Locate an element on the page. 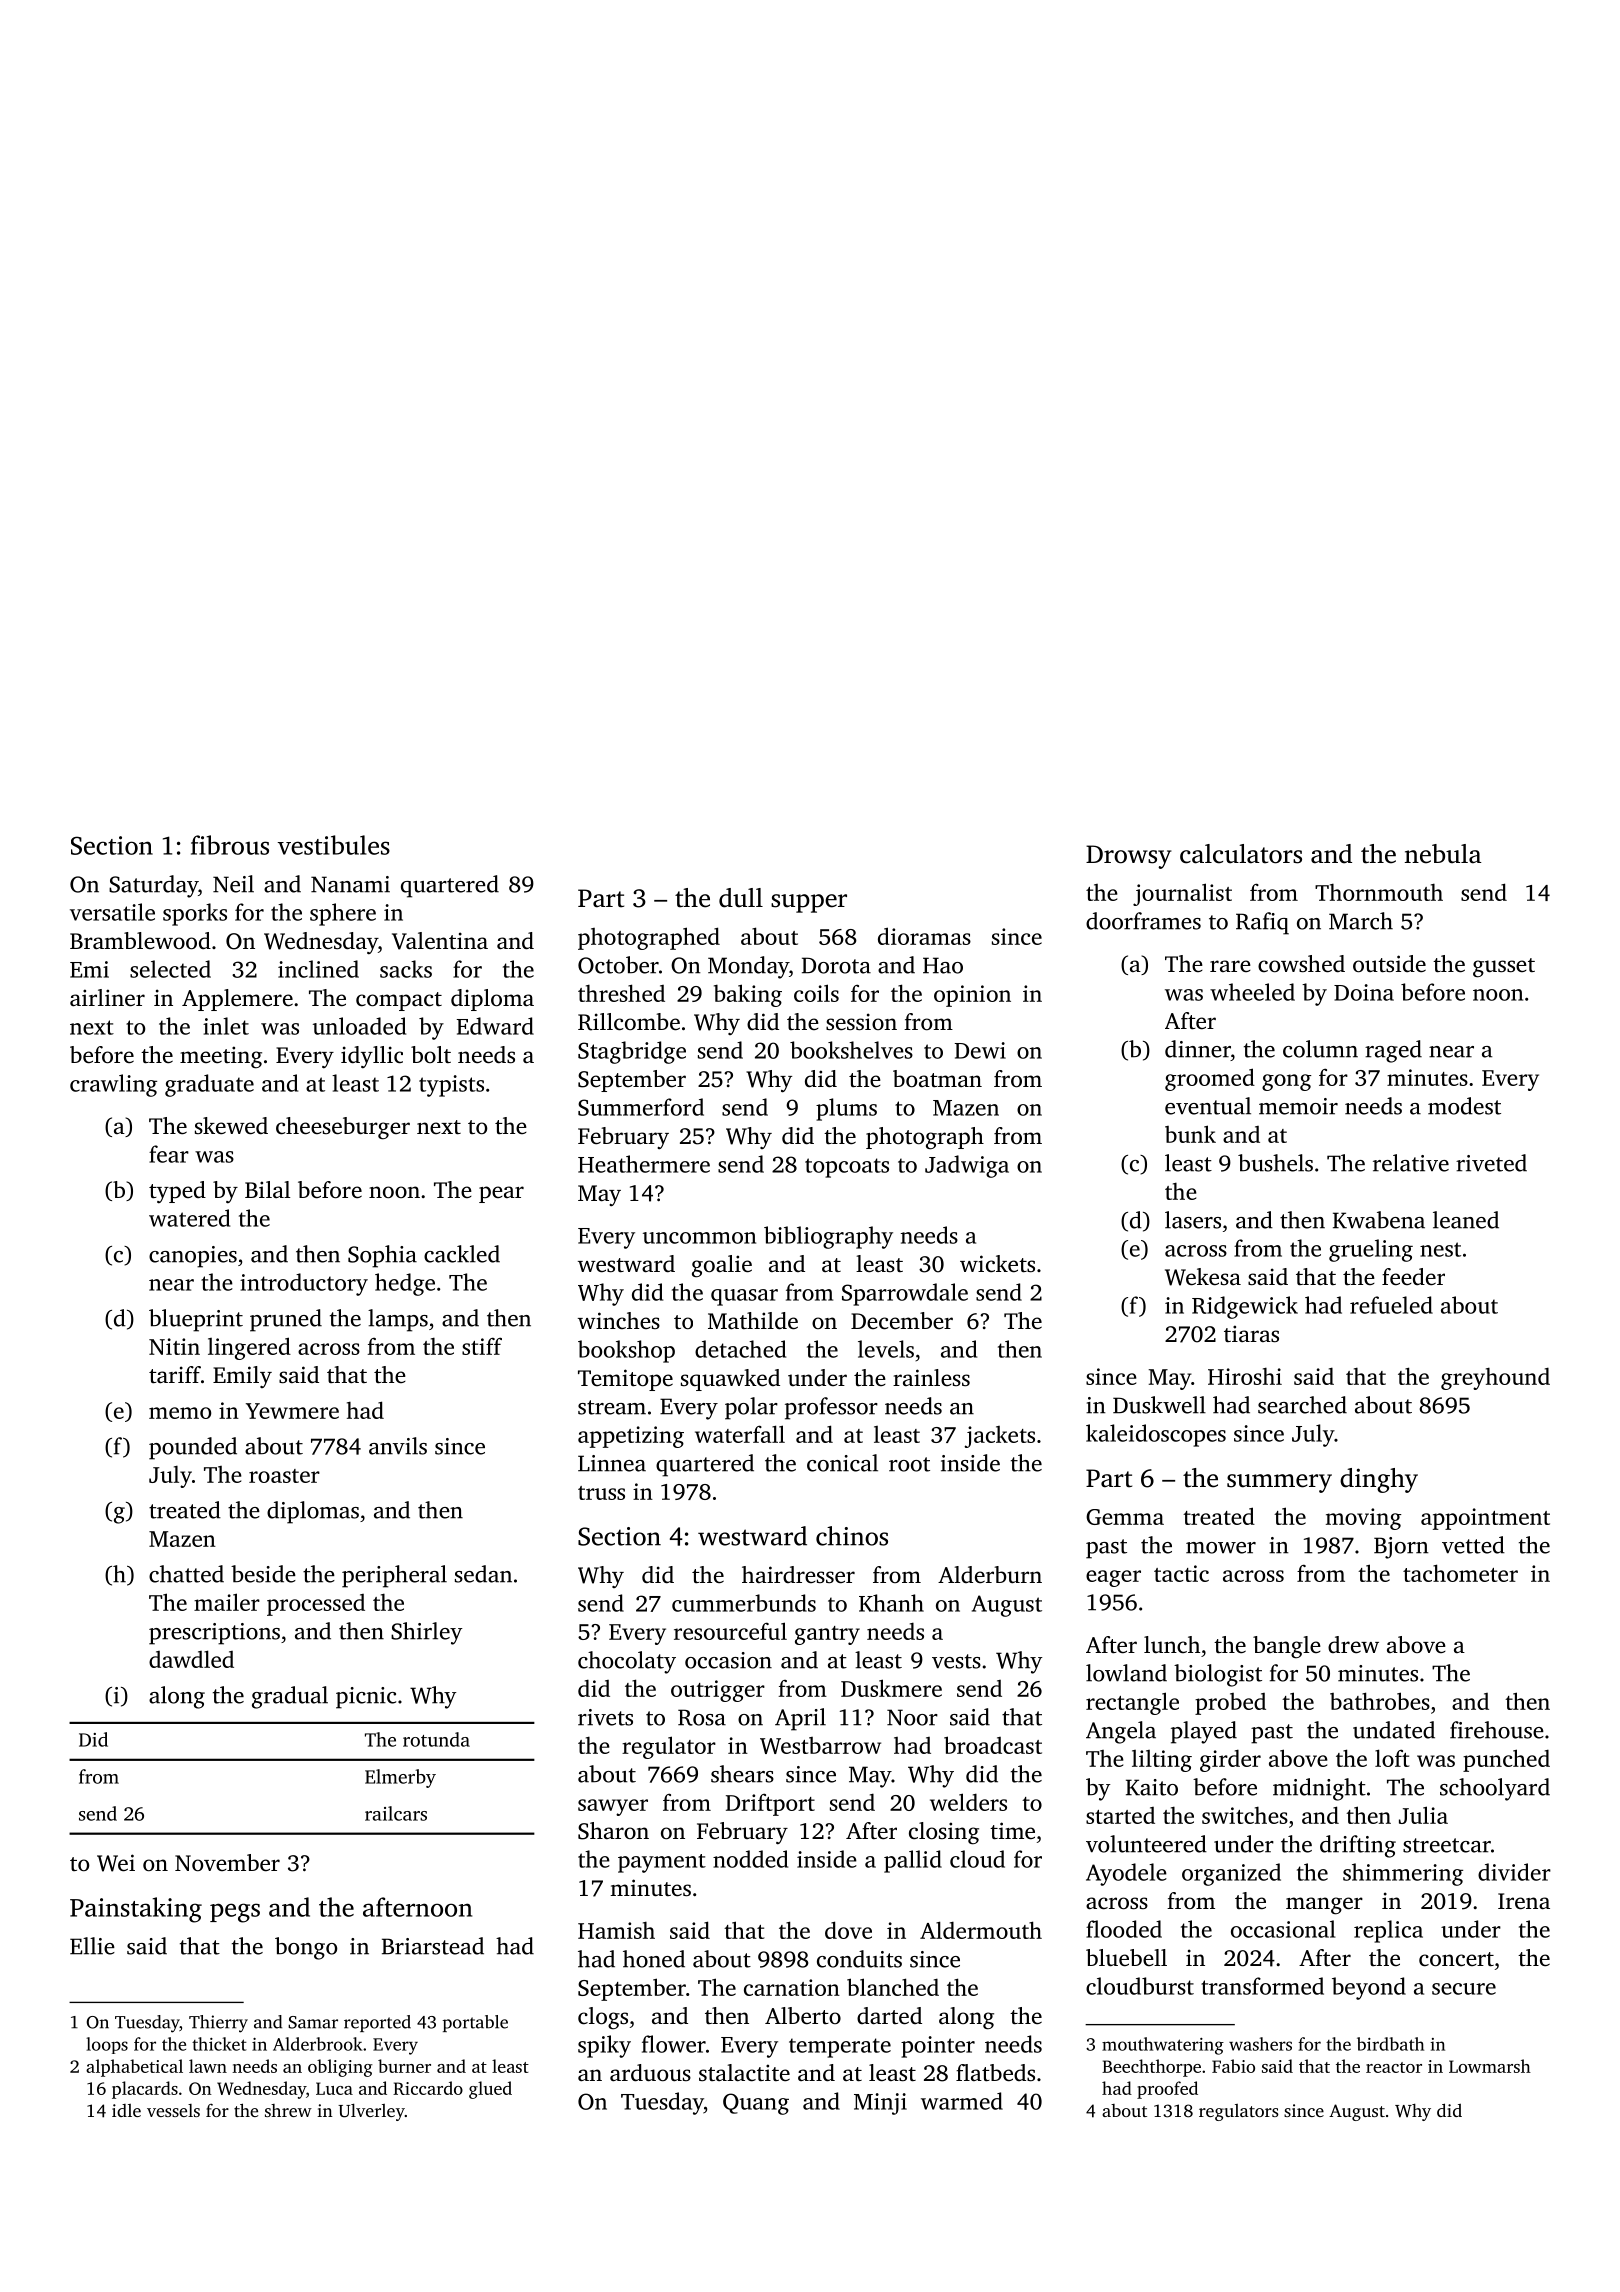 The image size is (1620, 2292). Stagbridge is located at coordinates (632, 1052).
